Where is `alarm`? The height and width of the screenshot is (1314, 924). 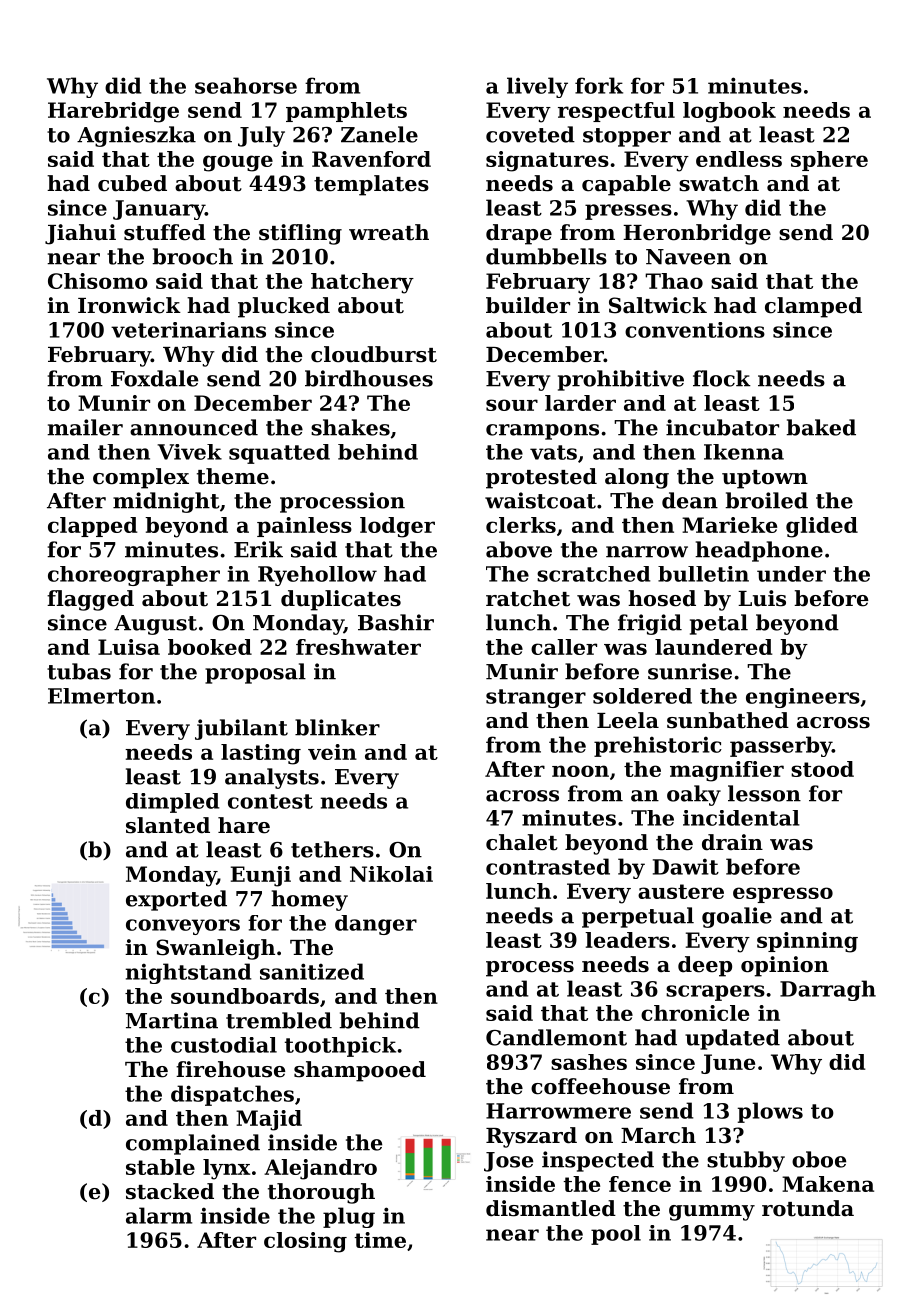 alarm is located at coordinates (159, 1215).
